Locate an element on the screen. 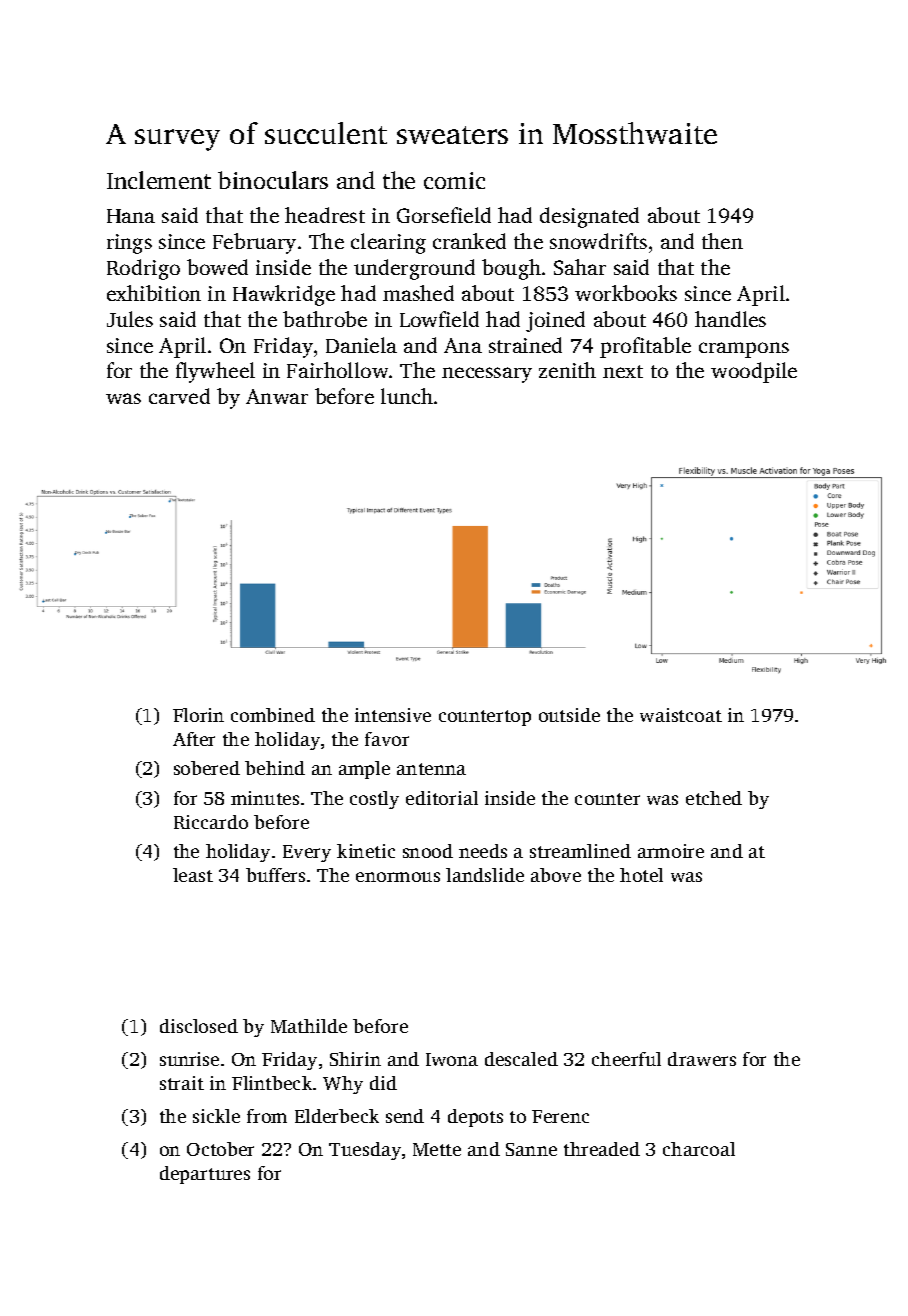  comic is located at coordinates (454, 180).
